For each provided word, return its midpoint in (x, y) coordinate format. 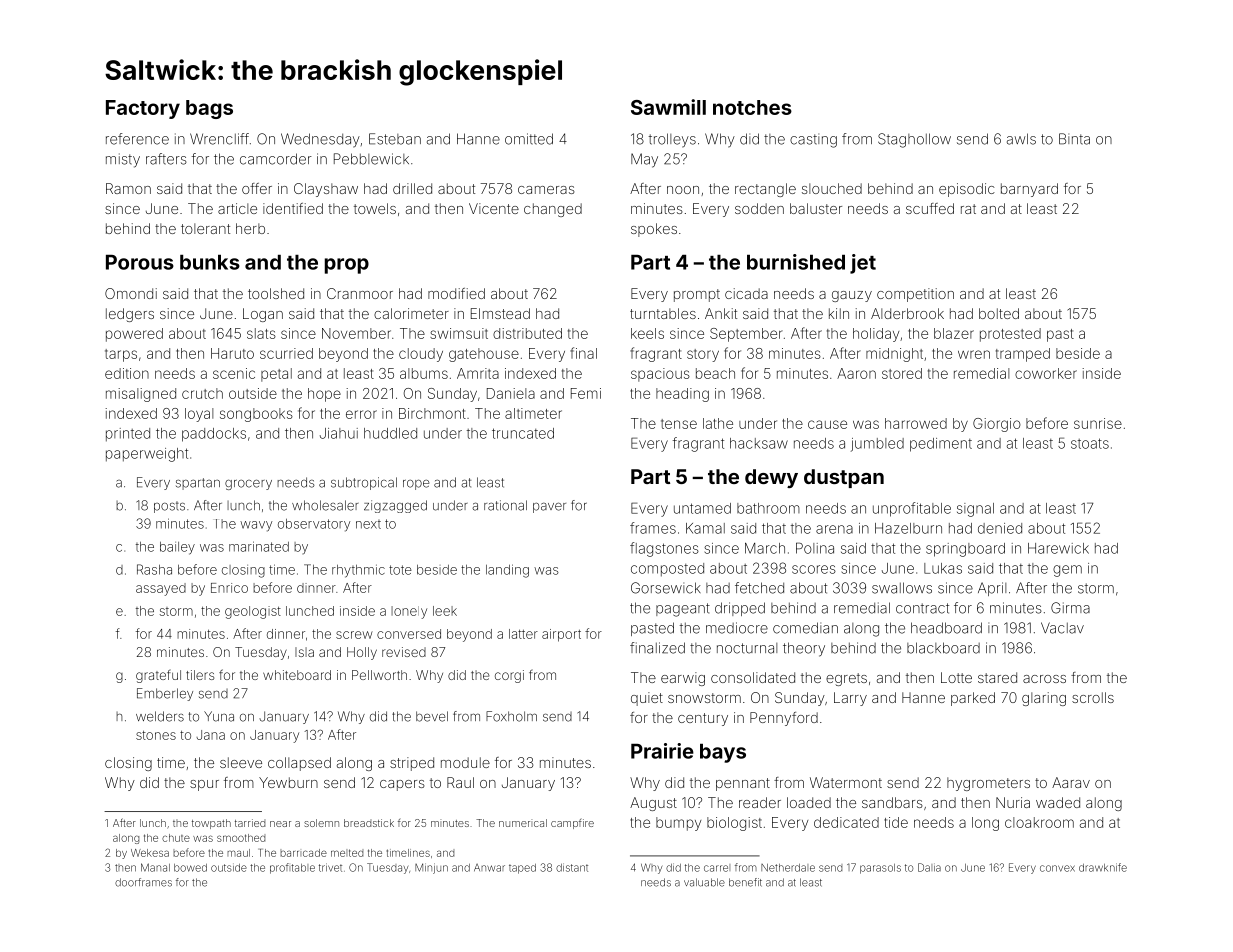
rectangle (765, 190)
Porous (140, 262)
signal (975, 510)
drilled (412, 188)
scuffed (930, 208)
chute (176, 838)
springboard (965, 550)
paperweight (147, 455)
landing (507, 571)
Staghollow (914, 140)
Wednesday (320, 140)
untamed (702, 508)
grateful (158, 676)
